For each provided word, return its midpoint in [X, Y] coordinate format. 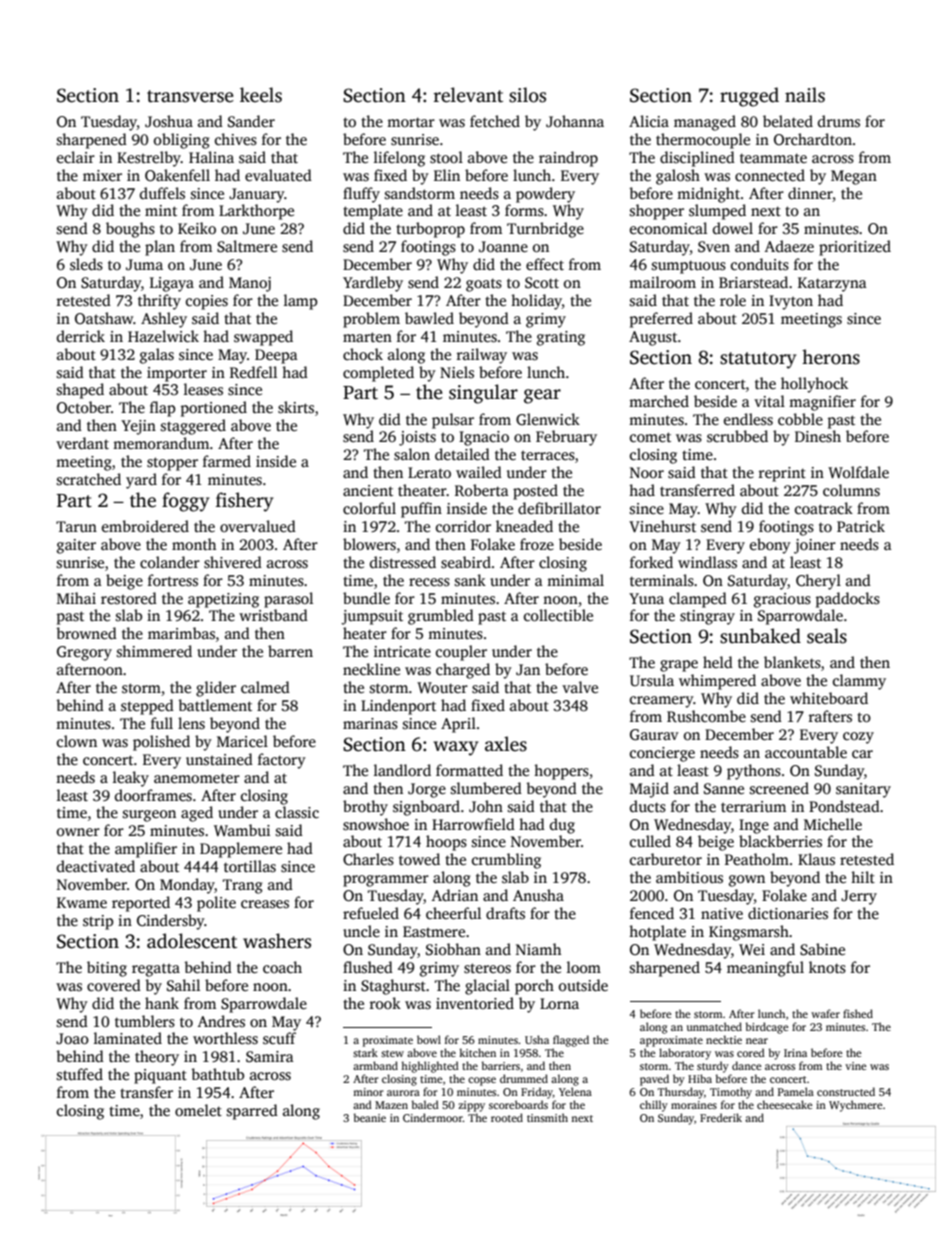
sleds [86, 264]
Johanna [575, 121]
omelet [198, 1110]
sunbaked [760, 636]
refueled [371, 913]
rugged [749, 97]
